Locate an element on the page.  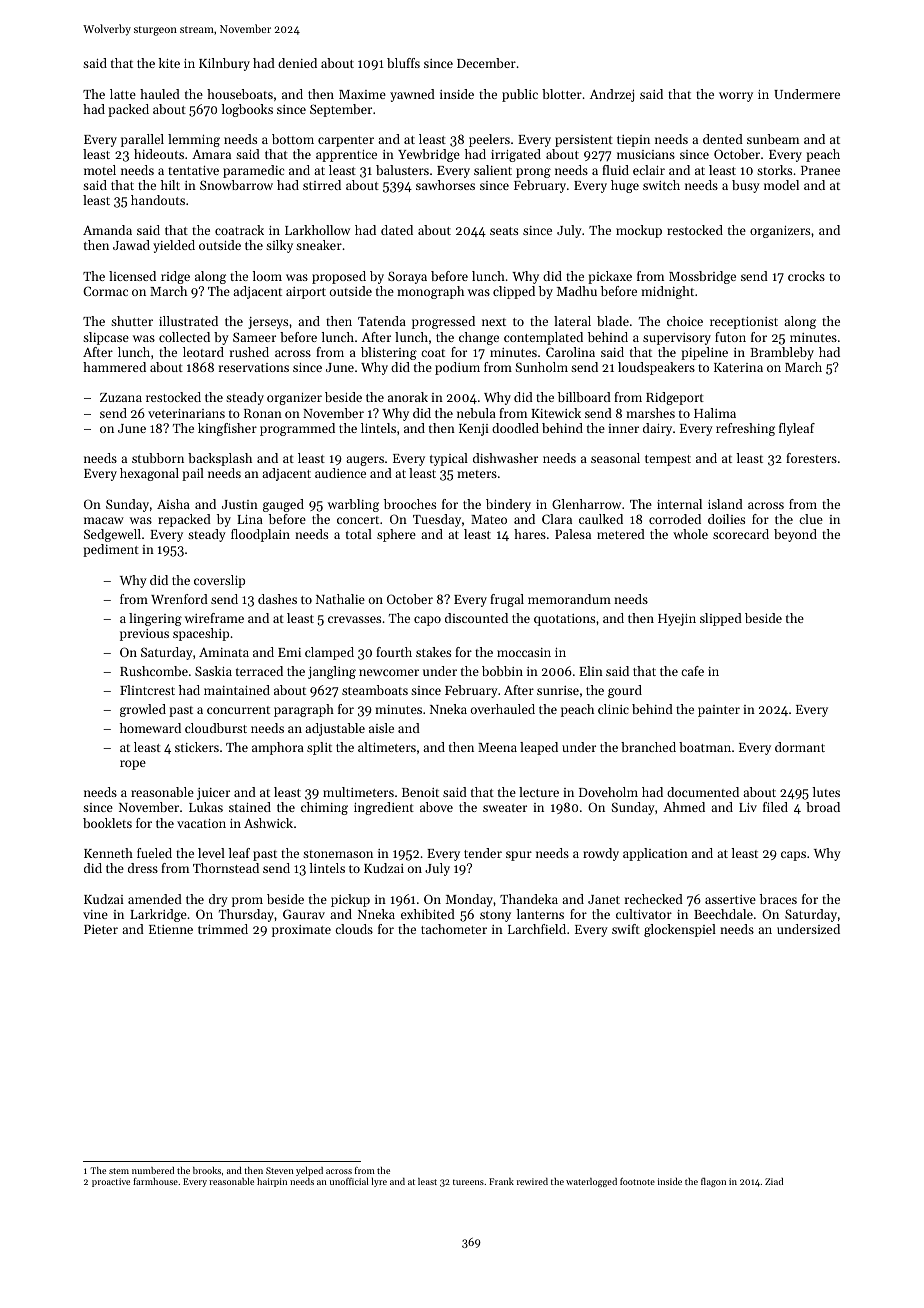
ingredient is located at coordinates (384, 808).
